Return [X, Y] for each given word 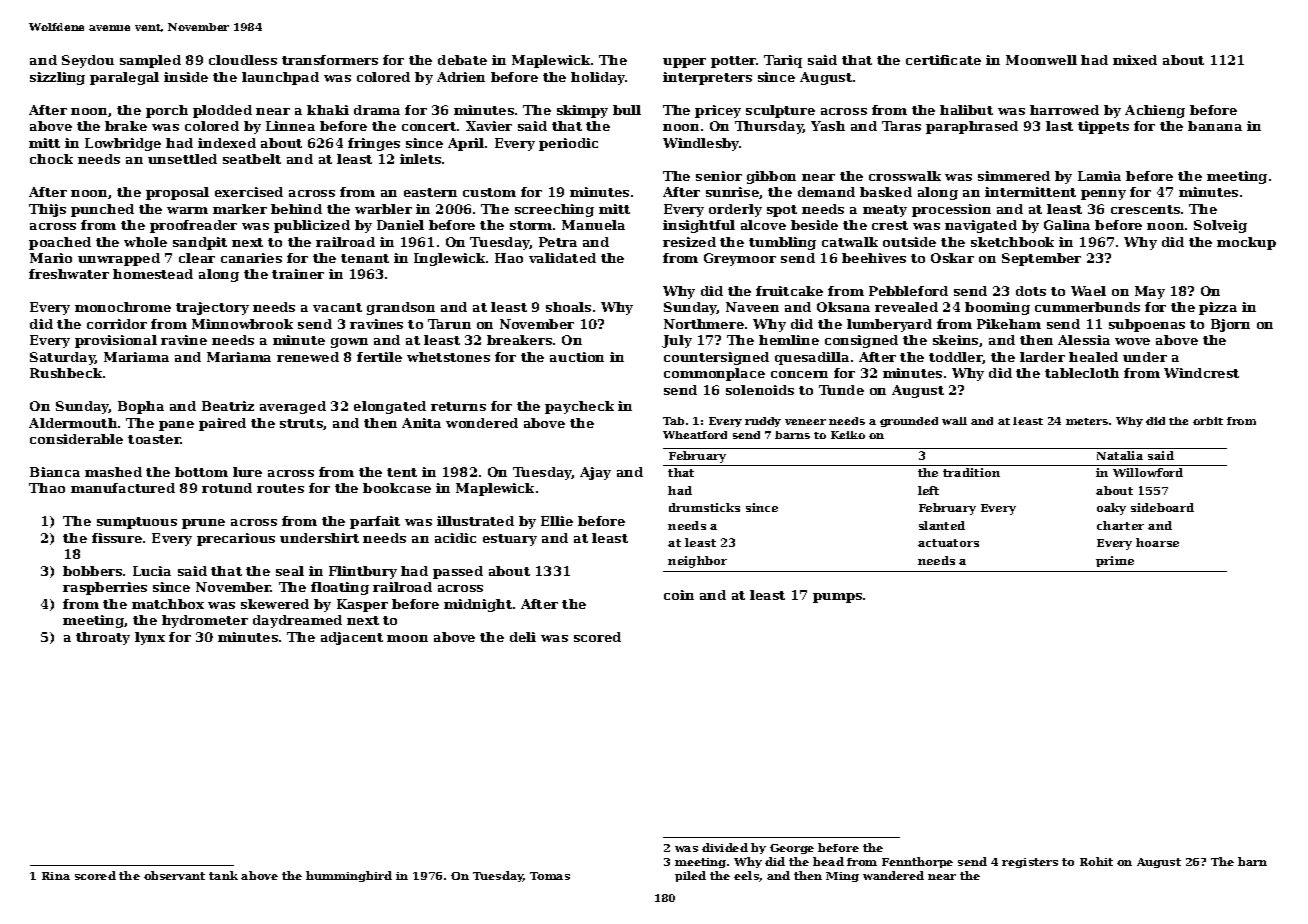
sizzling [57, 78]
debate [462, 60]
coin [679, 595]
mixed [1135, 60]
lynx [150, 638]
